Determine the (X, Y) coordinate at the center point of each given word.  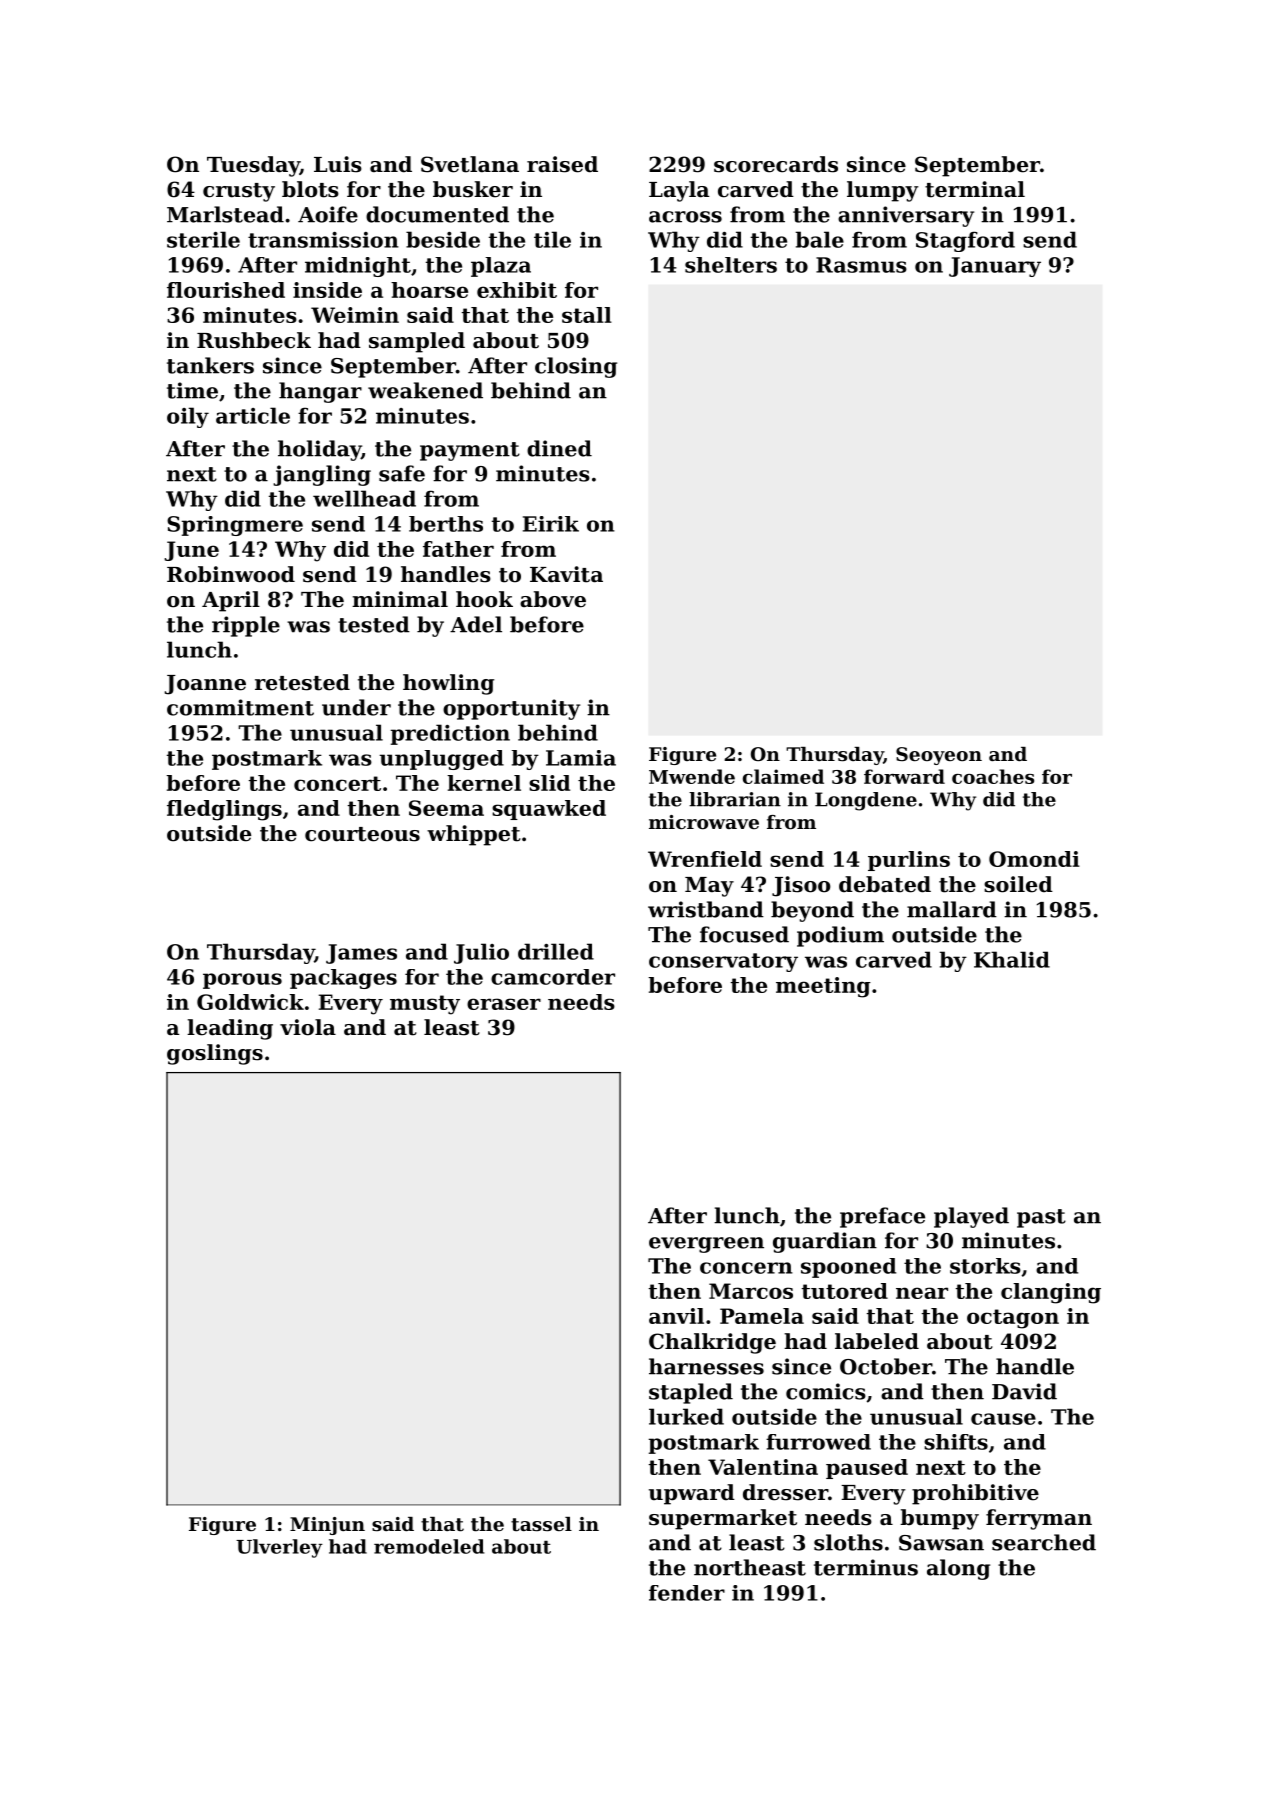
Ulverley (279, 1548)
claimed (783, 776)
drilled (556, 951)
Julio (481, 953)
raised (562, 164)
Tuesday (253, 166)
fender (687, 1593)
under (356, 707)
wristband (706, 909)
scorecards (776, 164)
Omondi (1034, 859)
